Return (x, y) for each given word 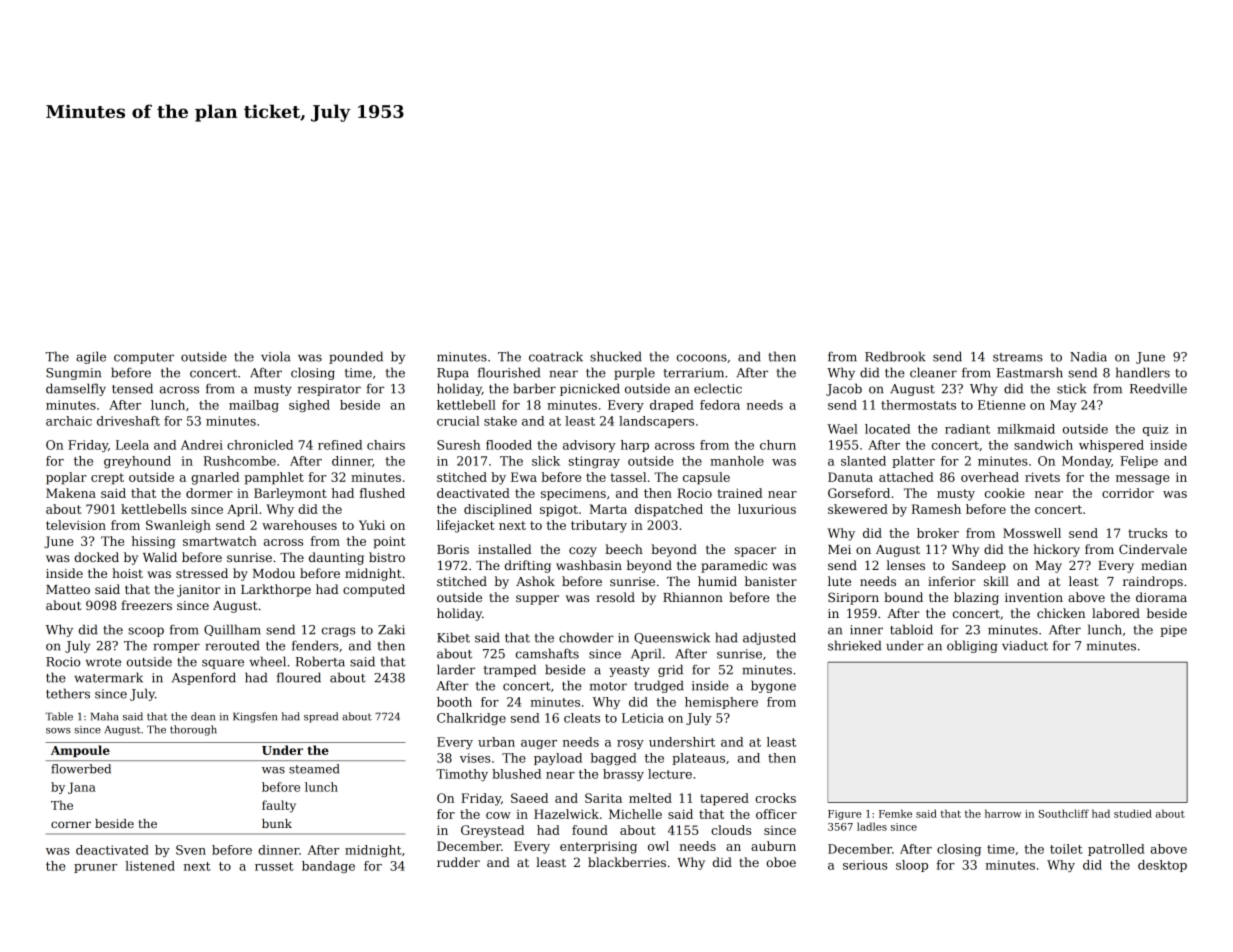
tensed (132, 388)
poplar (66, 478)
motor (608, 686)
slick (546, 461)
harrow (1003, 813)
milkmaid (1026, 429)
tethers (68, 693)
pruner (95, 868)
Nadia (1088, 356)
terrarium (694, 373)
